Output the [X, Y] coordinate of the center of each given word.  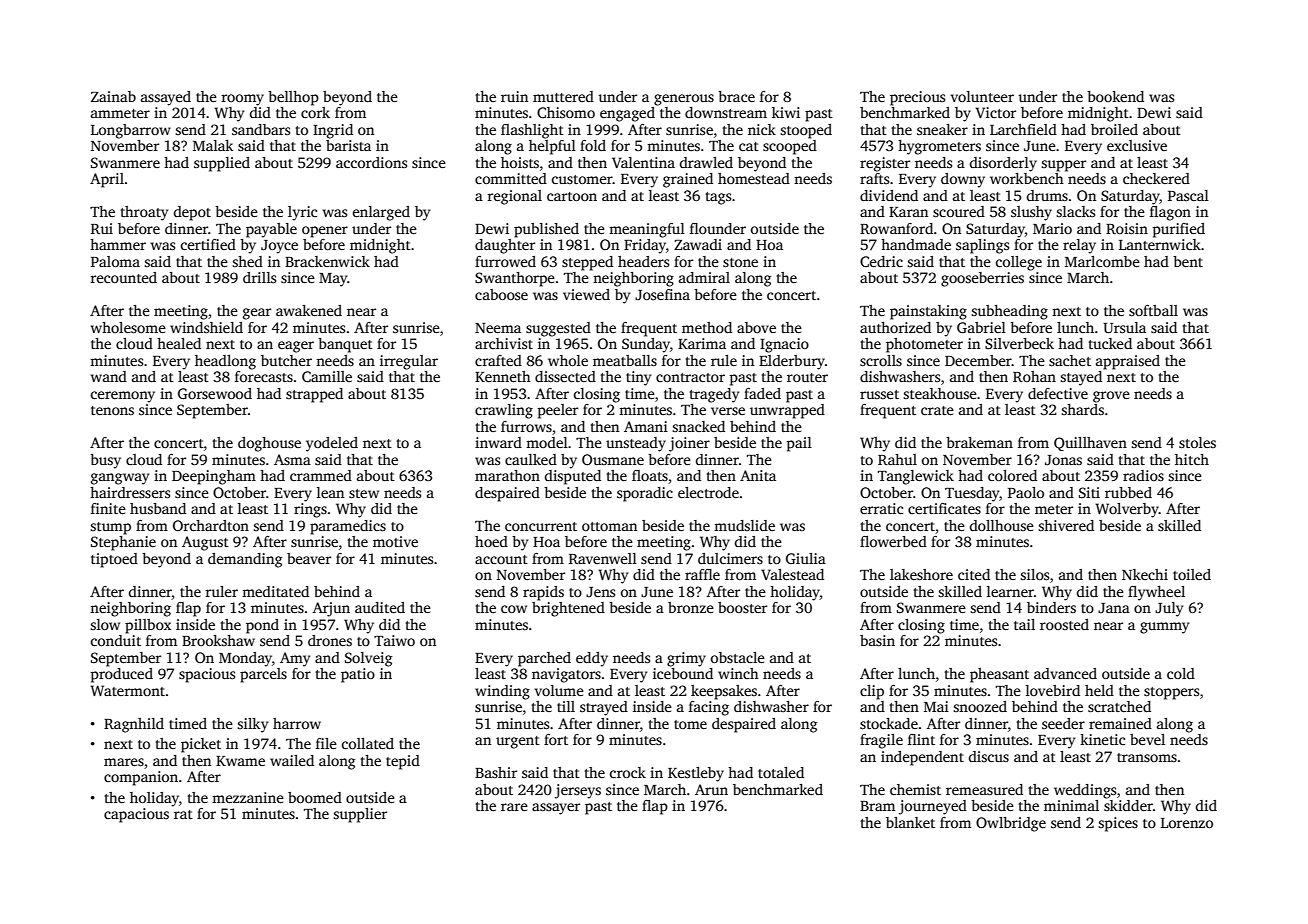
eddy [592, 659]
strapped [314, 395]
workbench [1027, 178]
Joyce [279, 247]
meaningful [647, 230]
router [807, 377]
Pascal [1188, 195]
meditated [275, 591]
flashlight [532, 131]
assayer [556, 809]
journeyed [933, 807]
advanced [1065, 673]
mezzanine [248, 797]
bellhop [293, 98]
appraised [1128, 362]
